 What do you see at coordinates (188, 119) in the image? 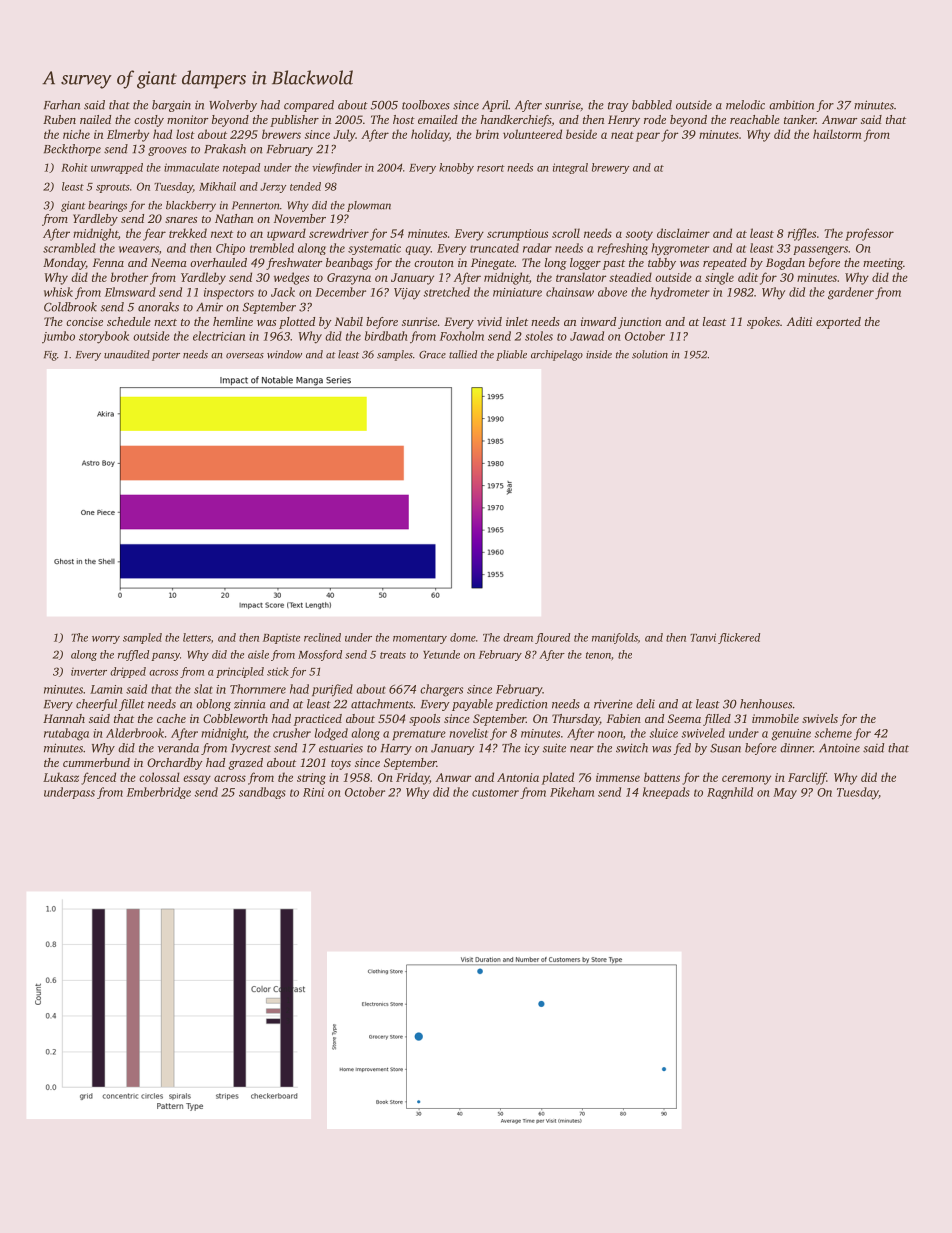
I see `monitor` at bounding box center [188, 119].
